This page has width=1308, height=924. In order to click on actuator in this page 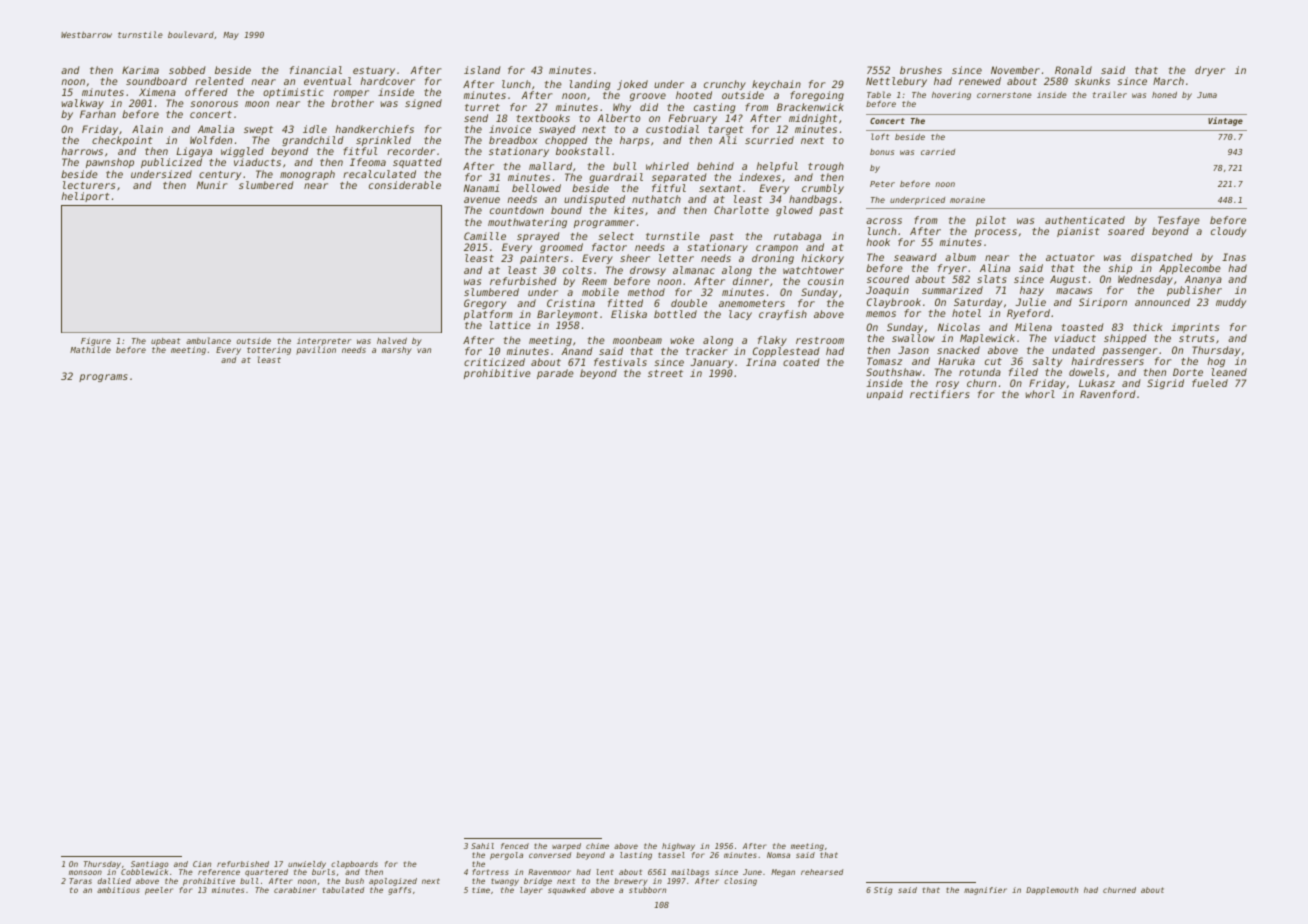, I will do `click(1070, 257)`.
